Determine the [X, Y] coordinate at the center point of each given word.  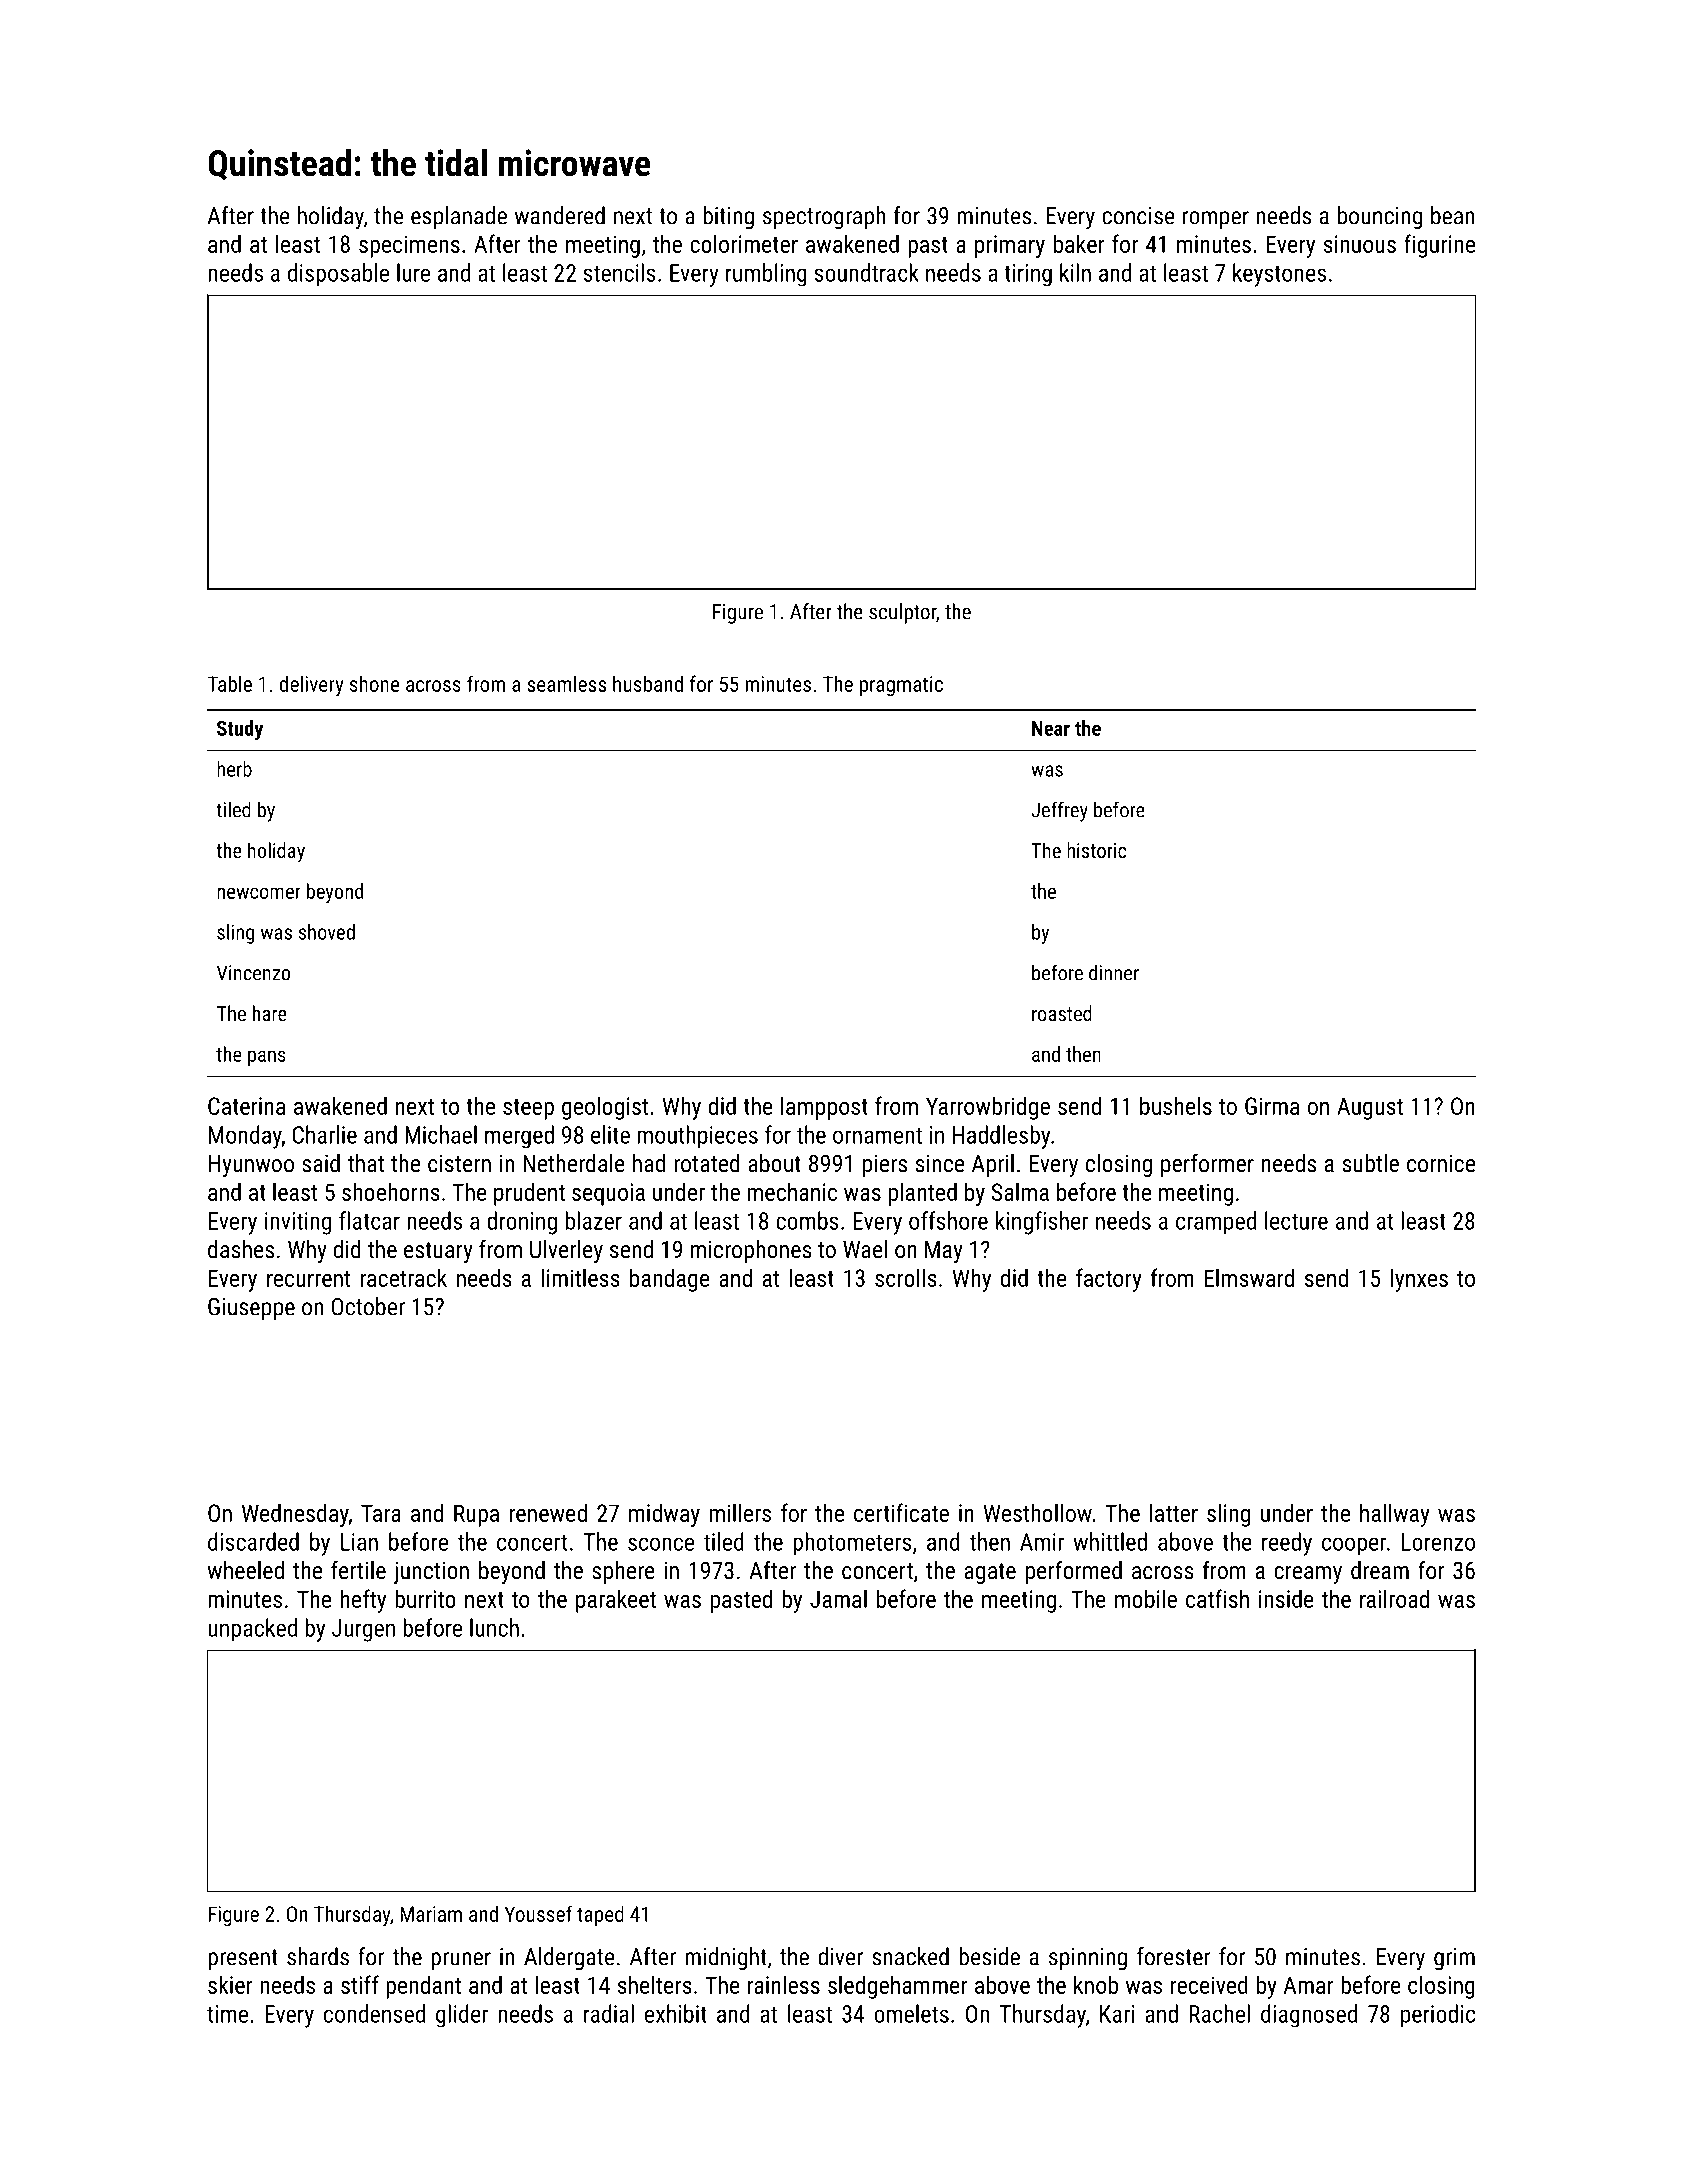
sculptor [902, 613]
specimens [409, 246]
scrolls [906, 1277]
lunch [494, 1627]
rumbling [766, 275]
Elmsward [1249, 1277]
